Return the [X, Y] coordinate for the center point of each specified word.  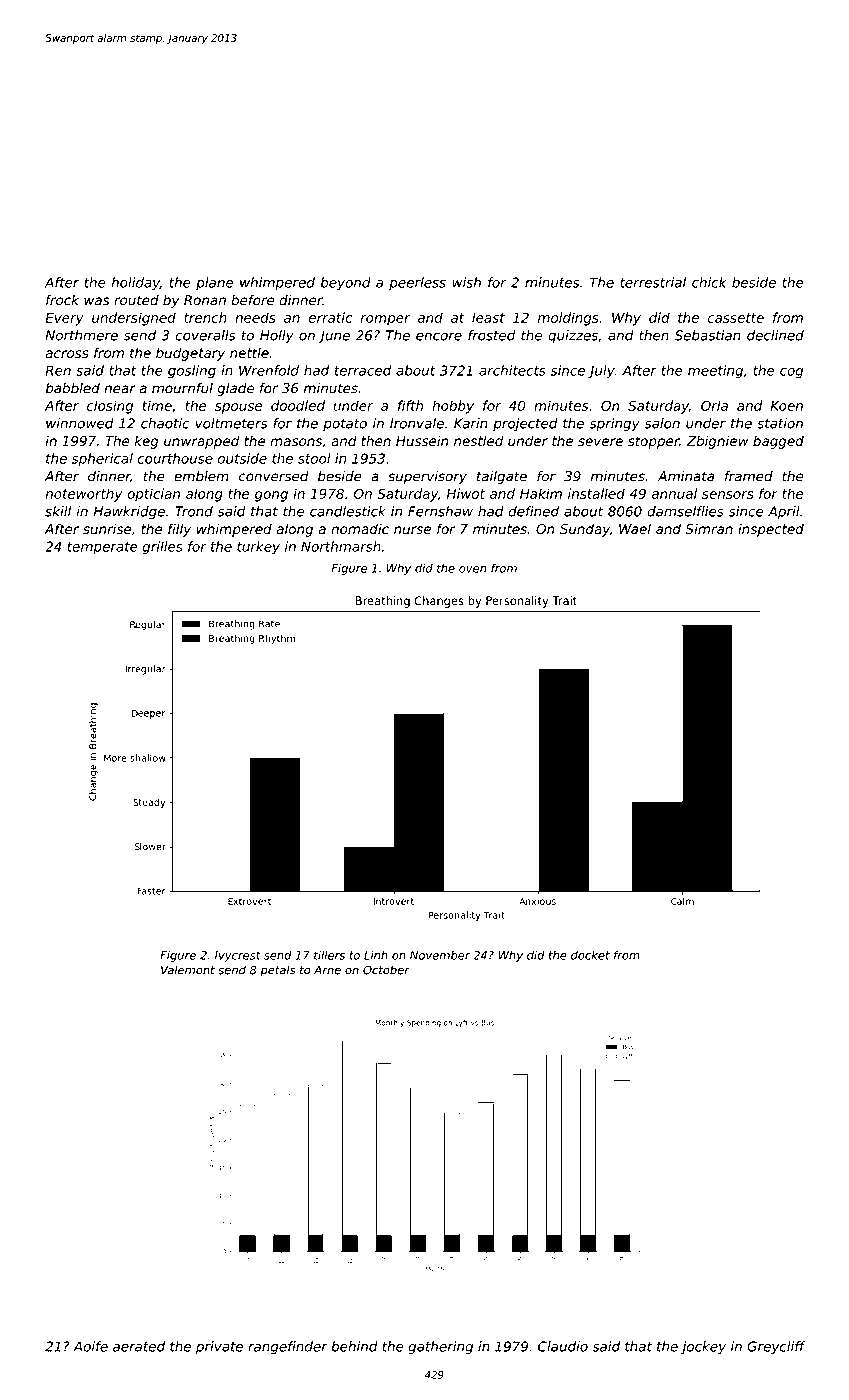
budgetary [190, 354]
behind [354, 1346]
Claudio [563, 1346]
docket [590, 955]
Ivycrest [238, 956]
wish [466, 282]
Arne [327, 970]
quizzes [573, 336]
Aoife [90, 1346]
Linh [376, 955]
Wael [635, 528]
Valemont [188, 970]
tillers [329, 955]
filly [179, 530]
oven [472, 569]
